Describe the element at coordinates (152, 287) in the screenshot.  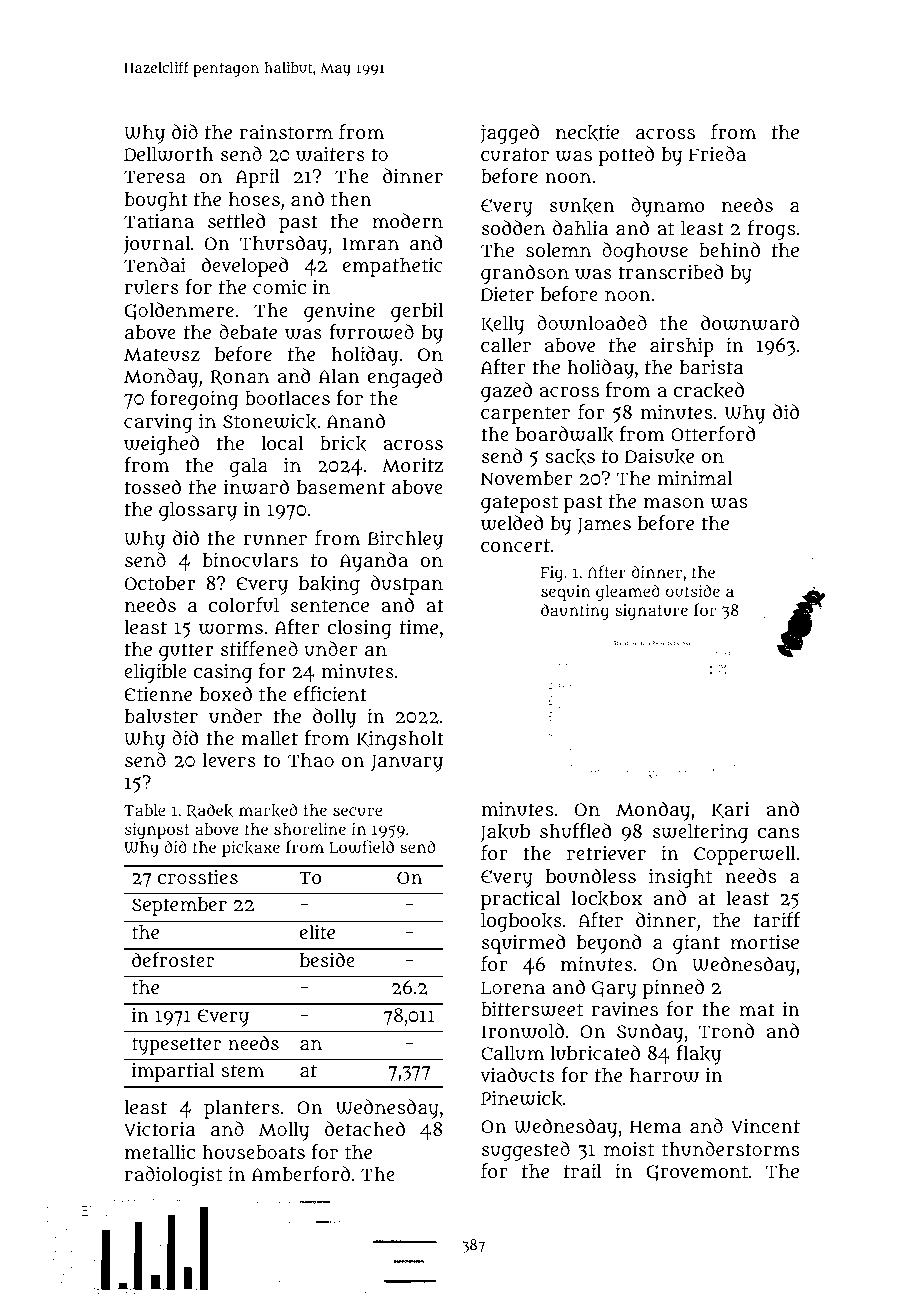
I see `rulers` at that location.
